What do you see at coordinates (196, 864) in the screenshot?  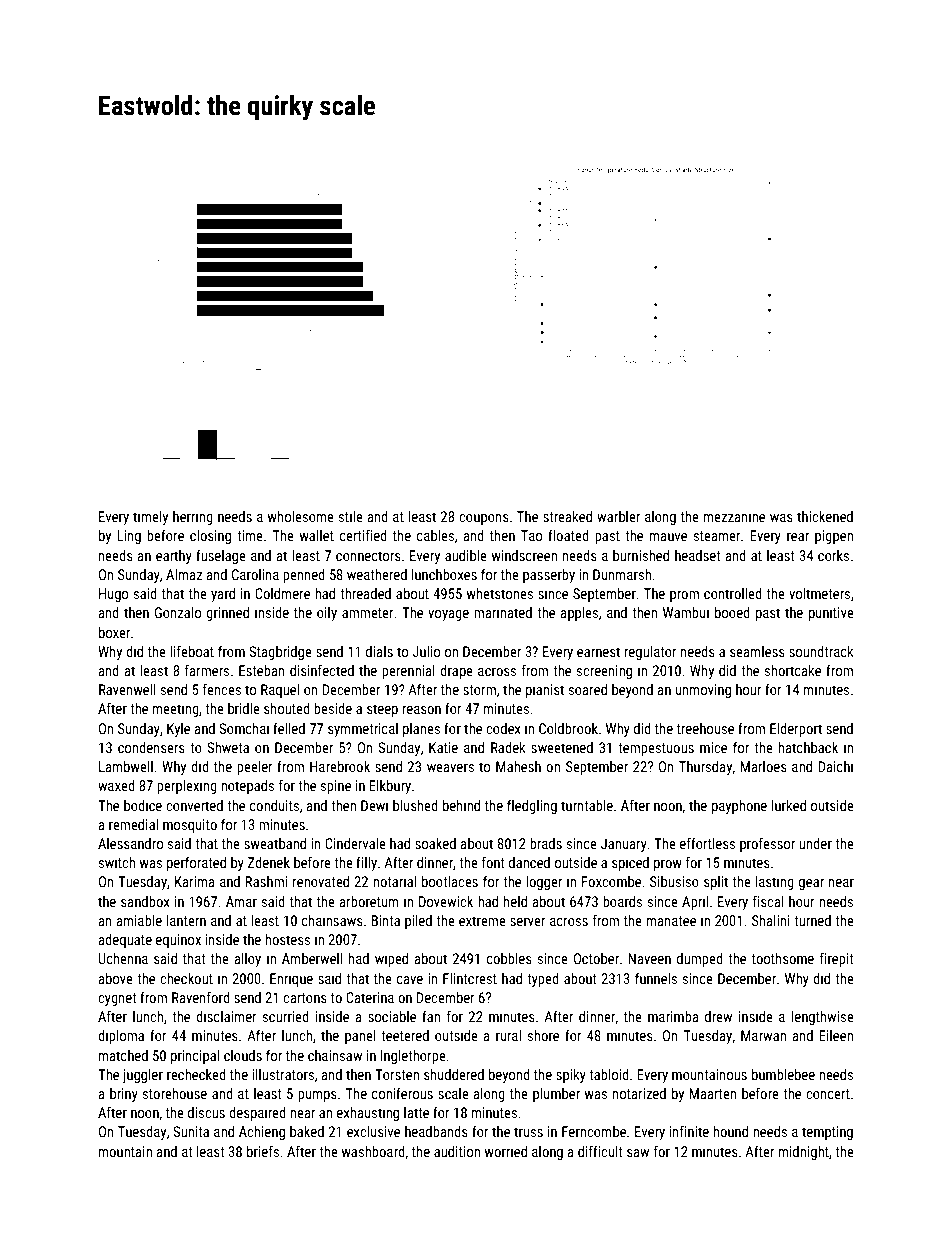 I see `perforated` at bounding box center [196, 864].
